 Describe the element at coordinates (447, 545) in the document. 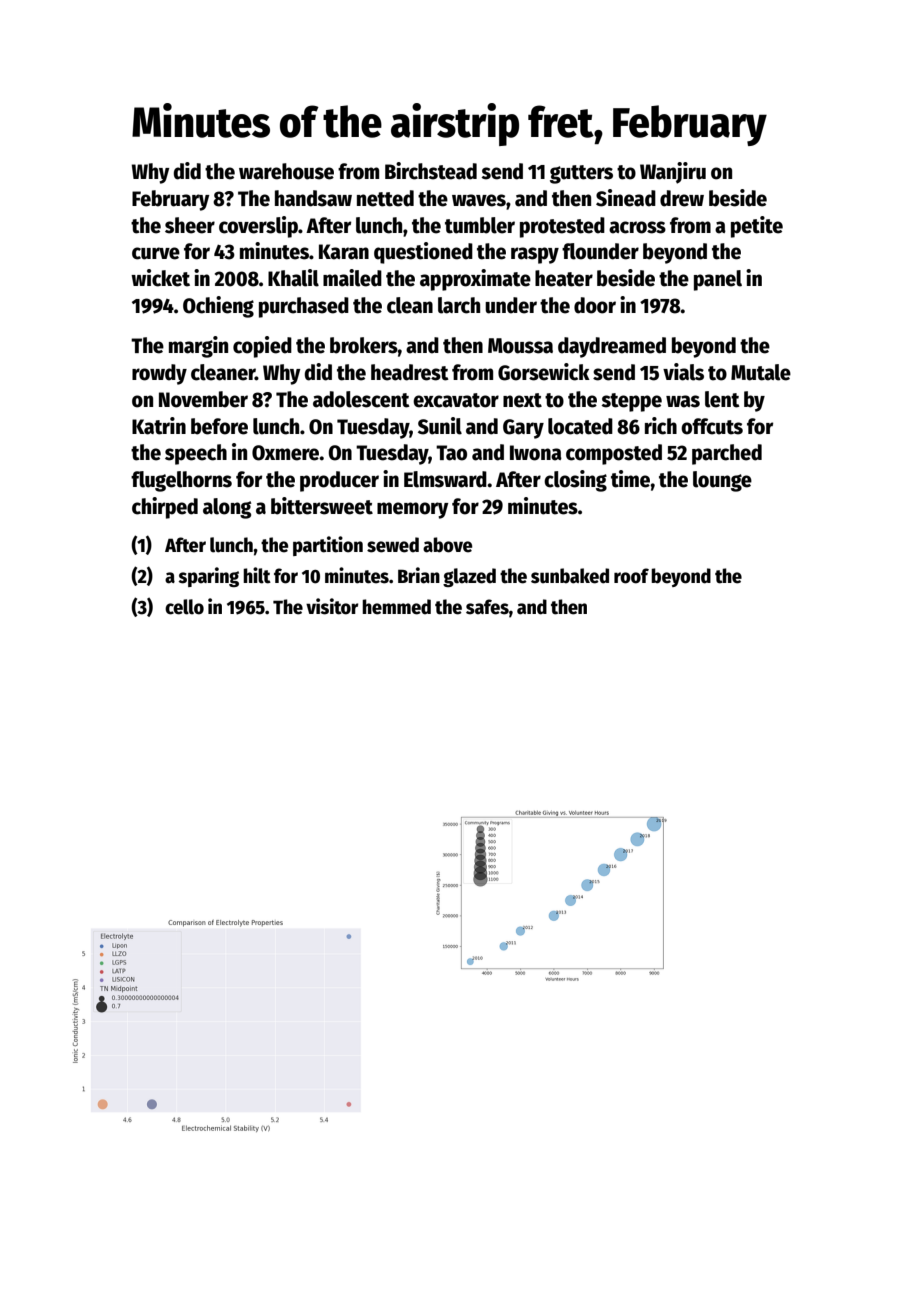

I see `above` at that location.
